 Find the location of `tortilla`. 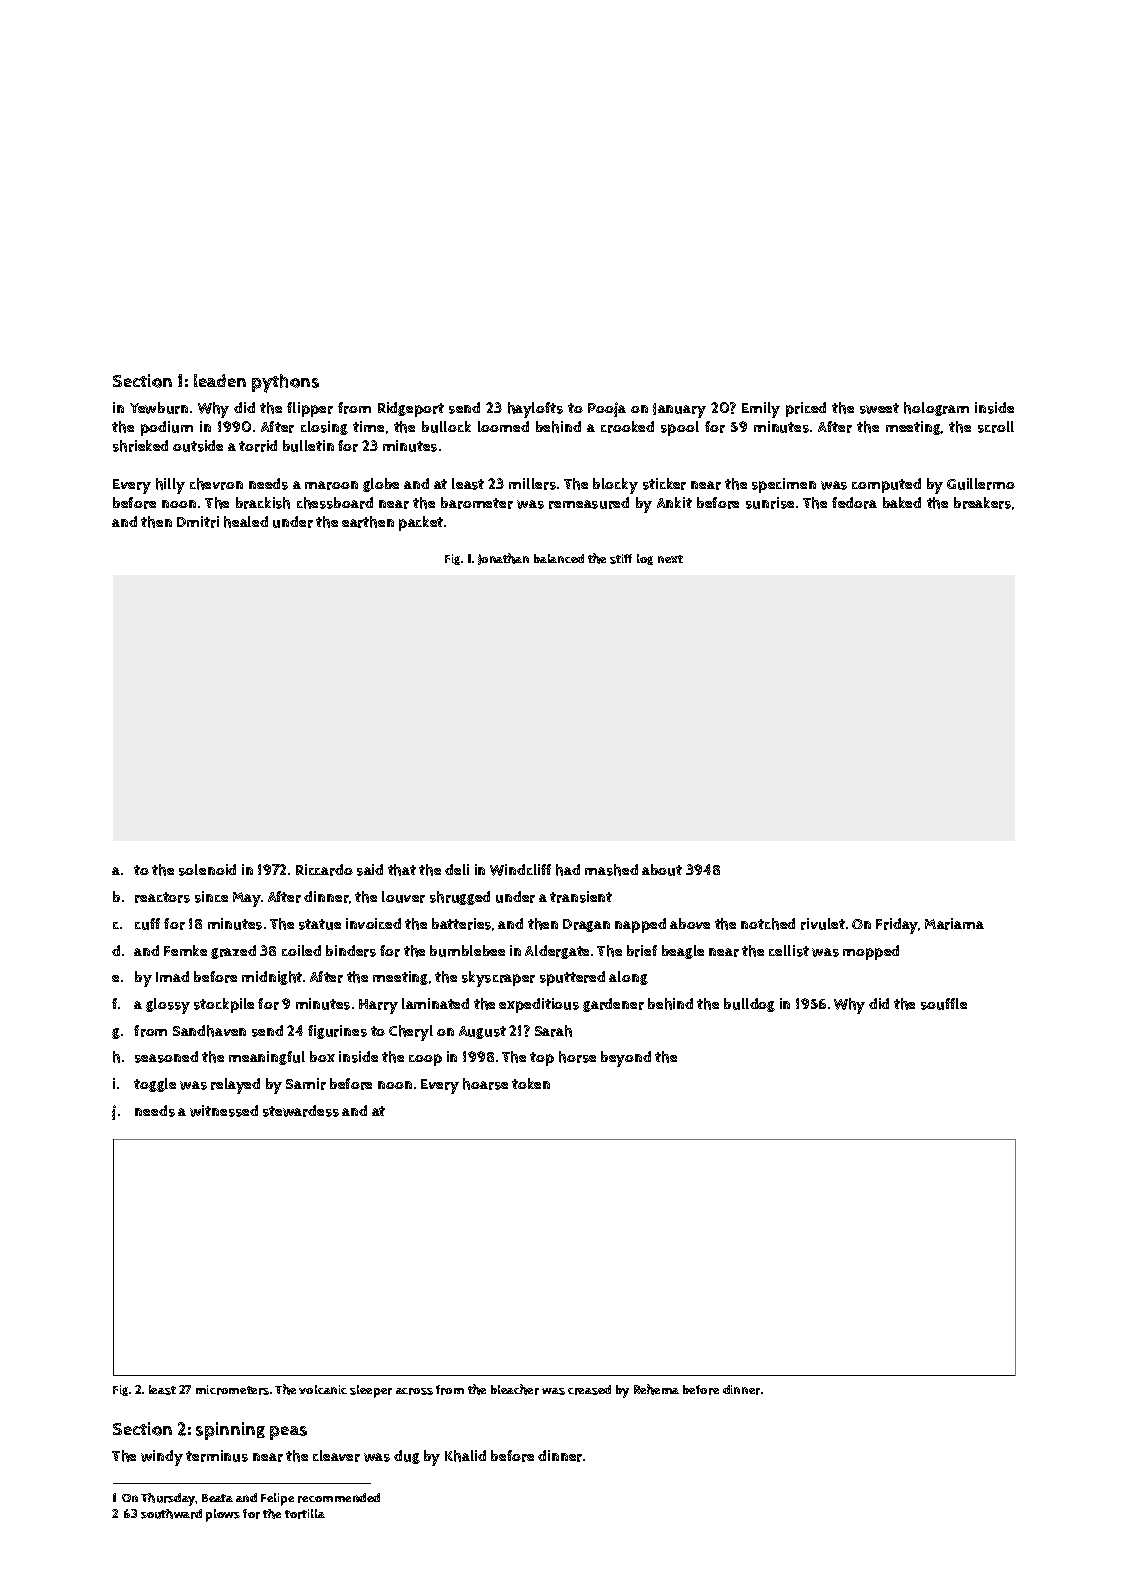

tortilla is located at coordinates (305, 1514).
